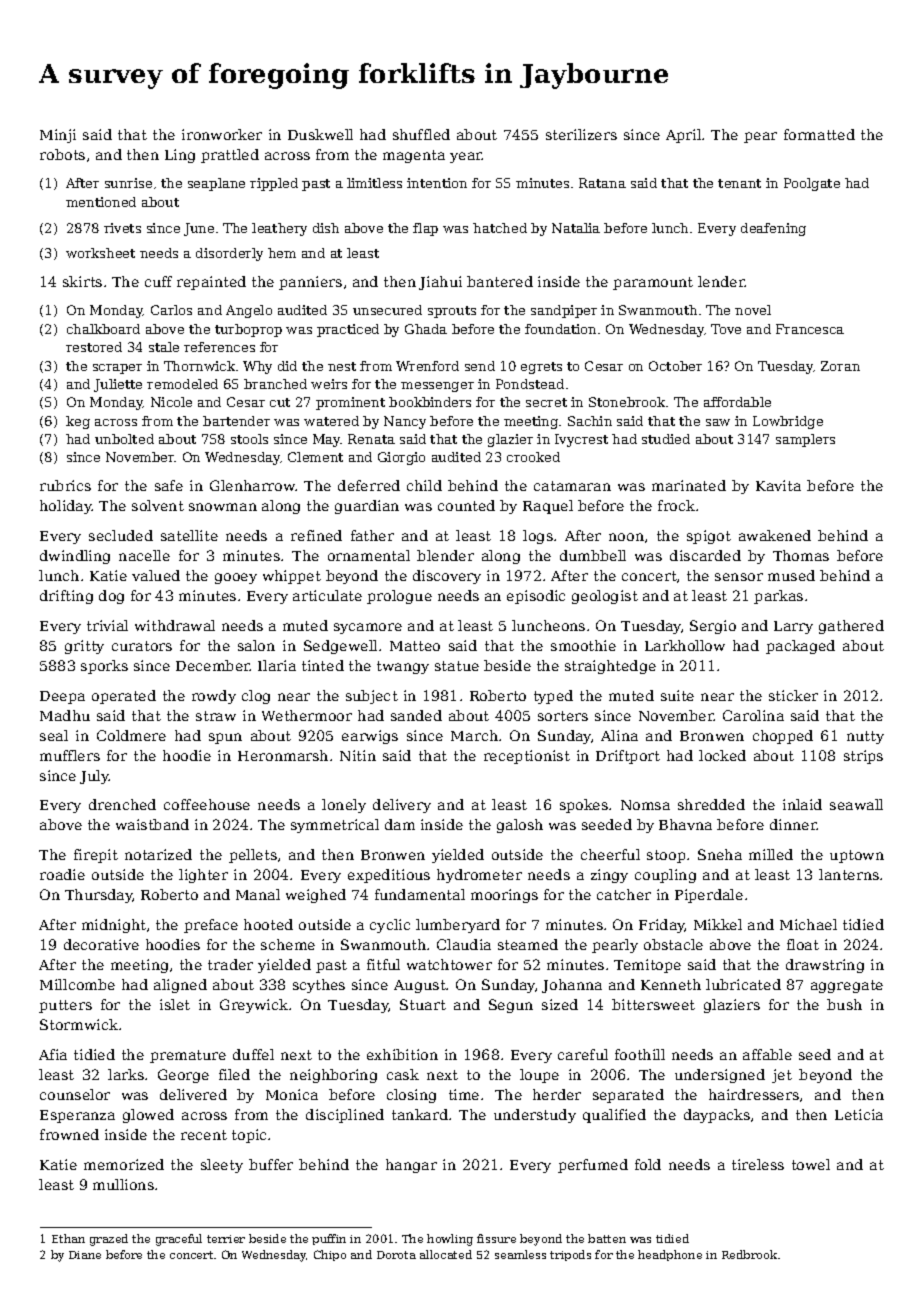 This screenshot has height=1308, width=924. I want to click on secret, so click(546, 402).
